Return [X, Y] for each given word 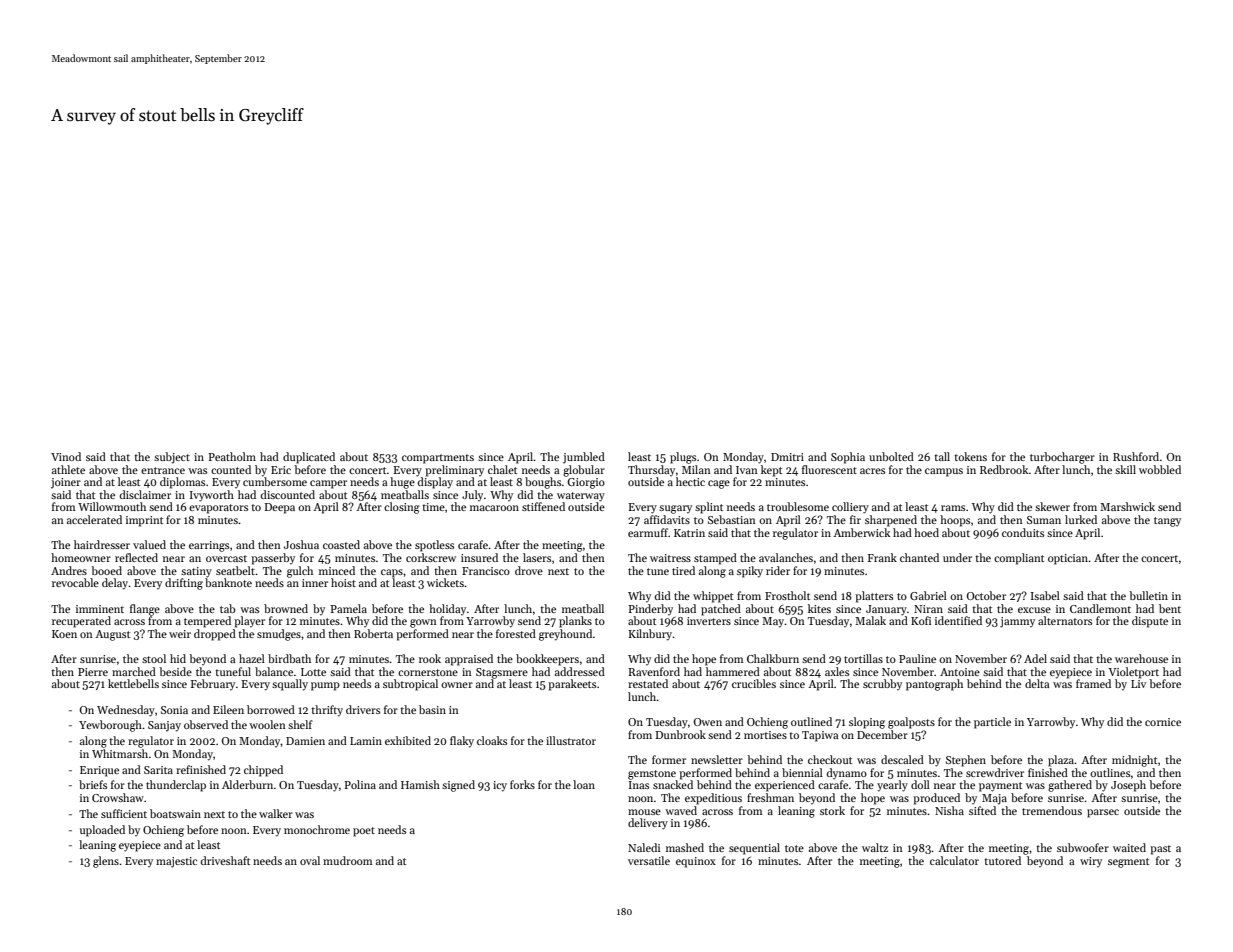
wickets [445, 582]
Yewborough [110, 726]
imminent [100, 609]
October [986, 595]
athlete [68, 469]
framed [1093, 683]
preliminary [454, 471]
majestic [176, 862]
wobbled [1160, 469]
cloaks [492, 740]
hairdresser [102, 544]
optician [1068, 559]
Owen [708, 722]
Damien [305, 741]
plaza [1061, 761]
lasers [537, 557]
